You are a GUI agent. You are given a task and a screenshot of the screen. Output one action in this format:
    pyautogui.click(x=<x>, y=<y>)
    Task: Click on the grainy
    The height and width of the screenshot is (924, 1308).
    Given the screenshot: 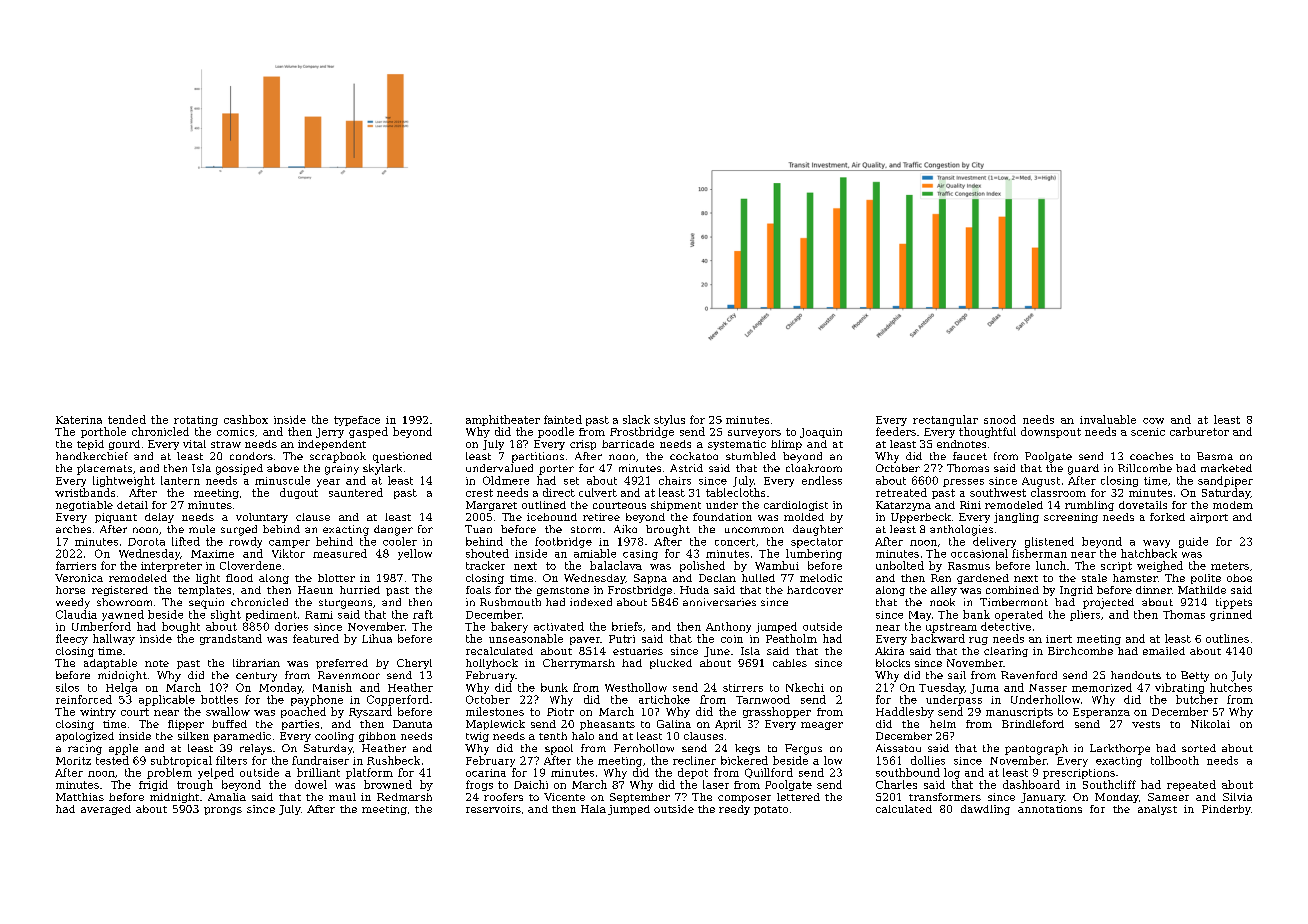 What is the action you would take?
    pyautogui.click(x=342, y=469)
